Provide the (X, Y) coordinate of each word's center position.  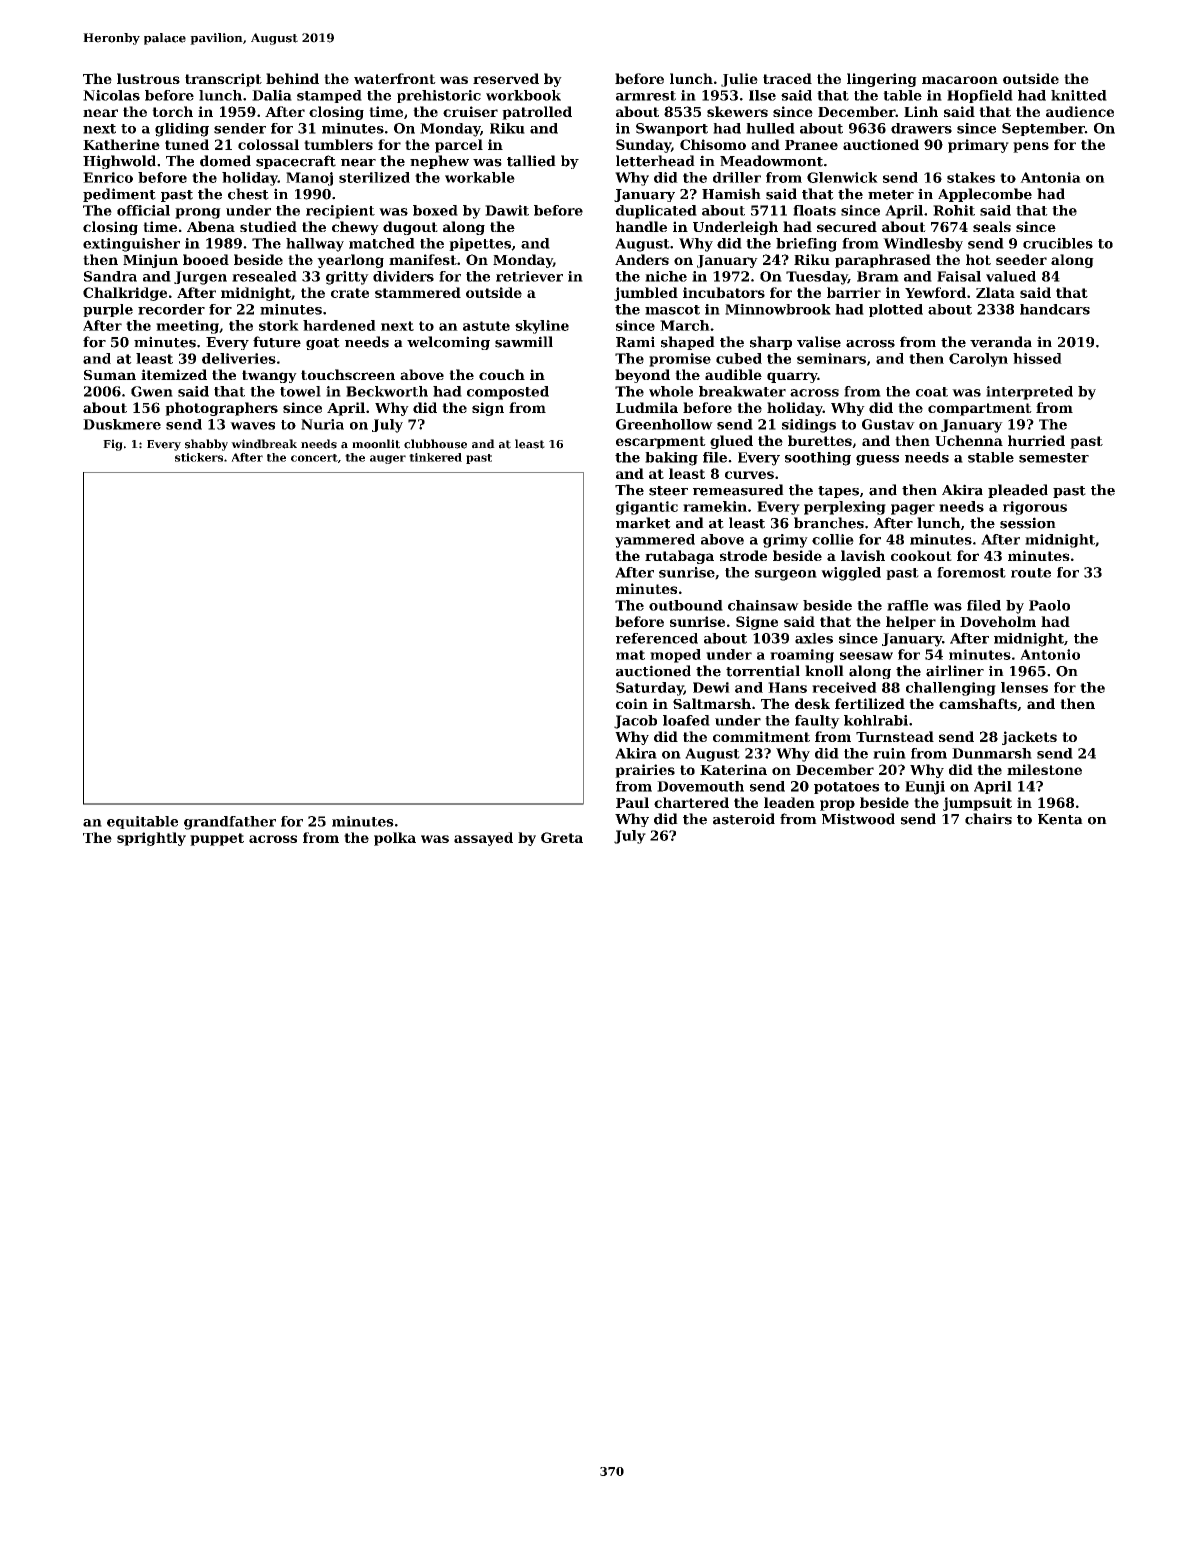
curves (749, 475)
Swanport (672, 129)
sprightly (151, 839)
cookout (921, 555)
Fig (113, 445)
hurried (1036, 440)
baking (671, 459)
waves (252, 426)
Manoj (309, 179)
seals (992, 226)
